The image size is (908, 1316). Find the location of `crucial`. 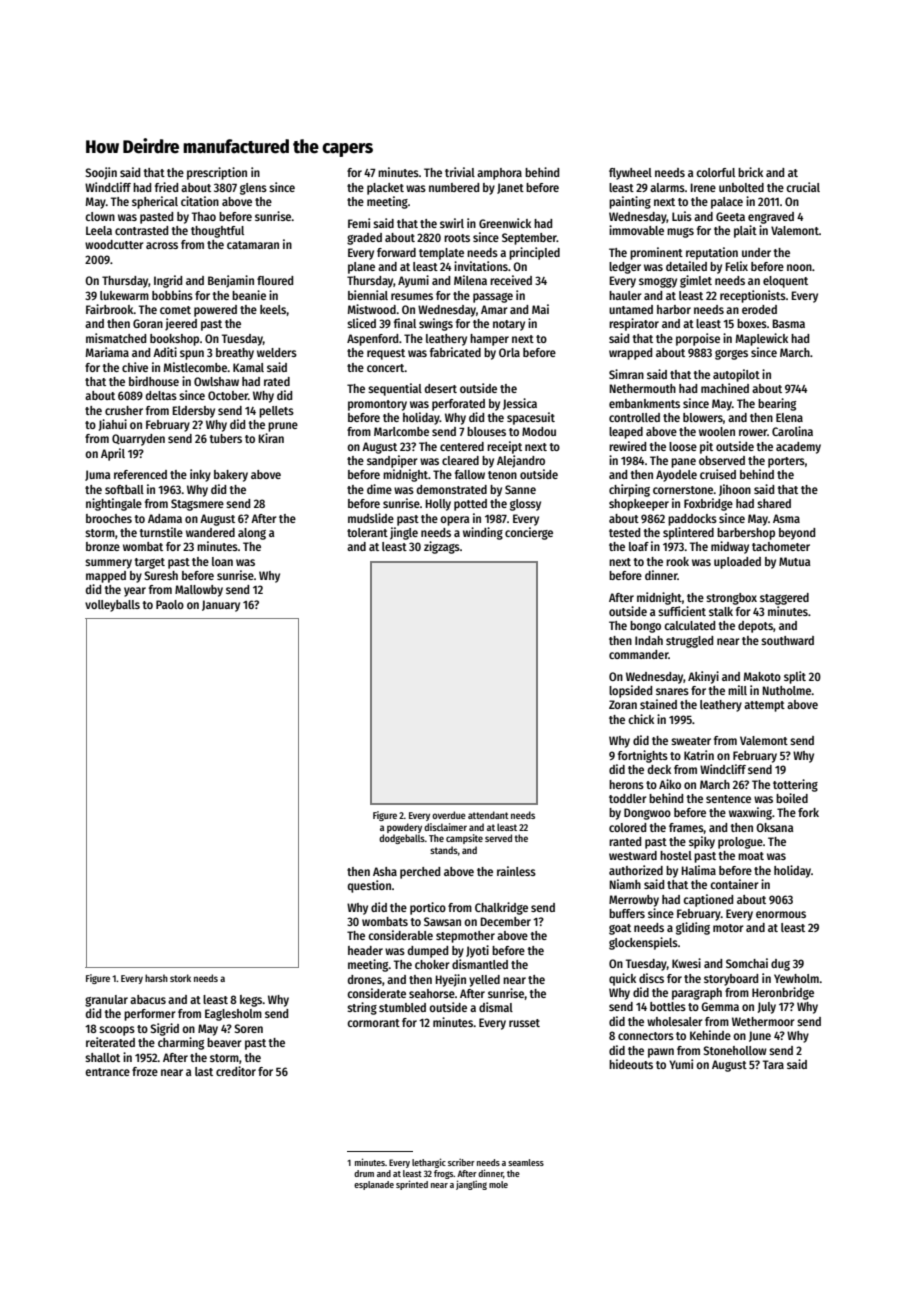

crucial is located at coordinates (803, 187).
